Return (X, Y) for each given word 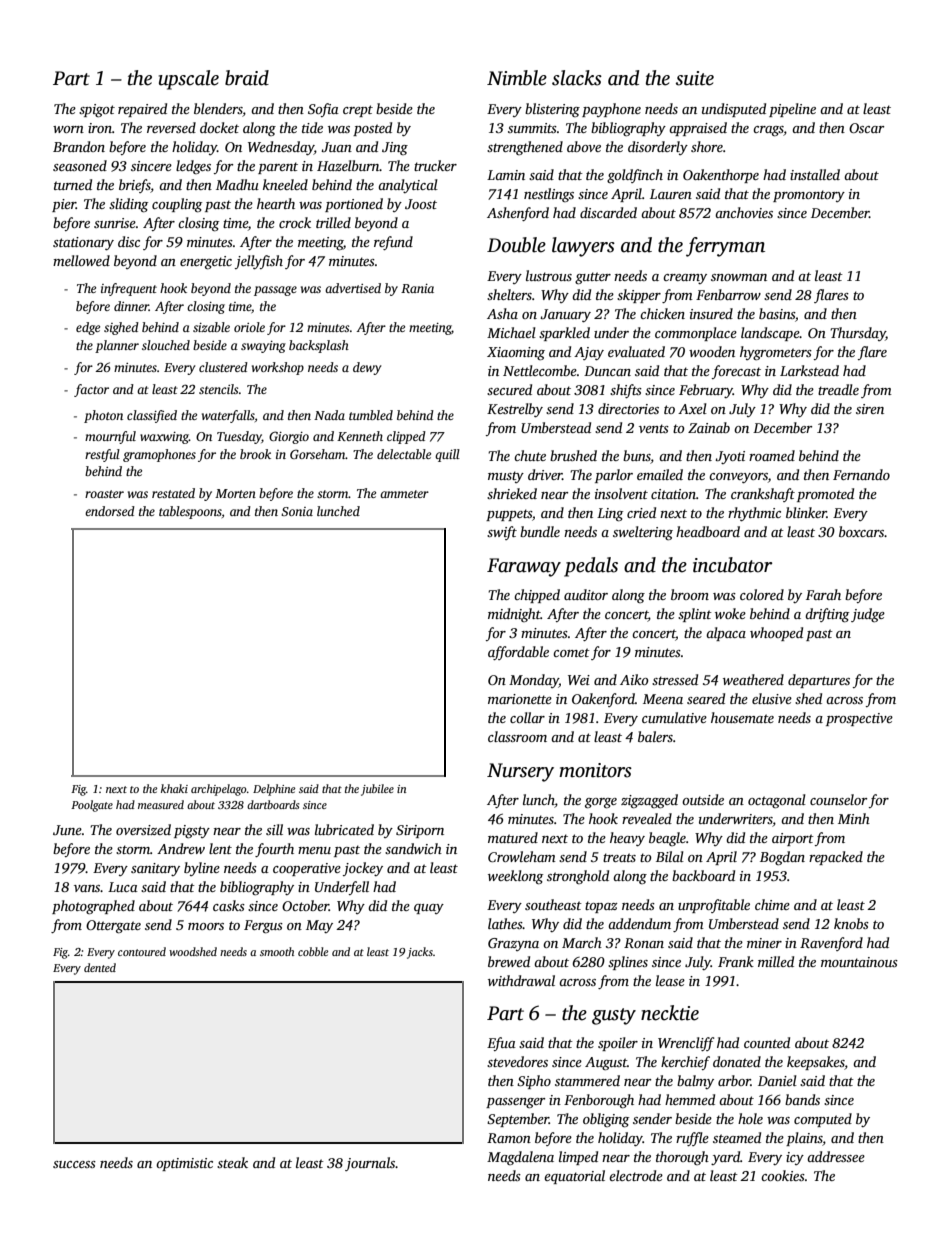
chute (530, 455)
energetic (206, 263)
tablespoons (190, 512)
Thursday (858, 334)
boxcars (861, 531)
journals (370, 1164)
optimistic (184, 1164)
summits (532, 128)
